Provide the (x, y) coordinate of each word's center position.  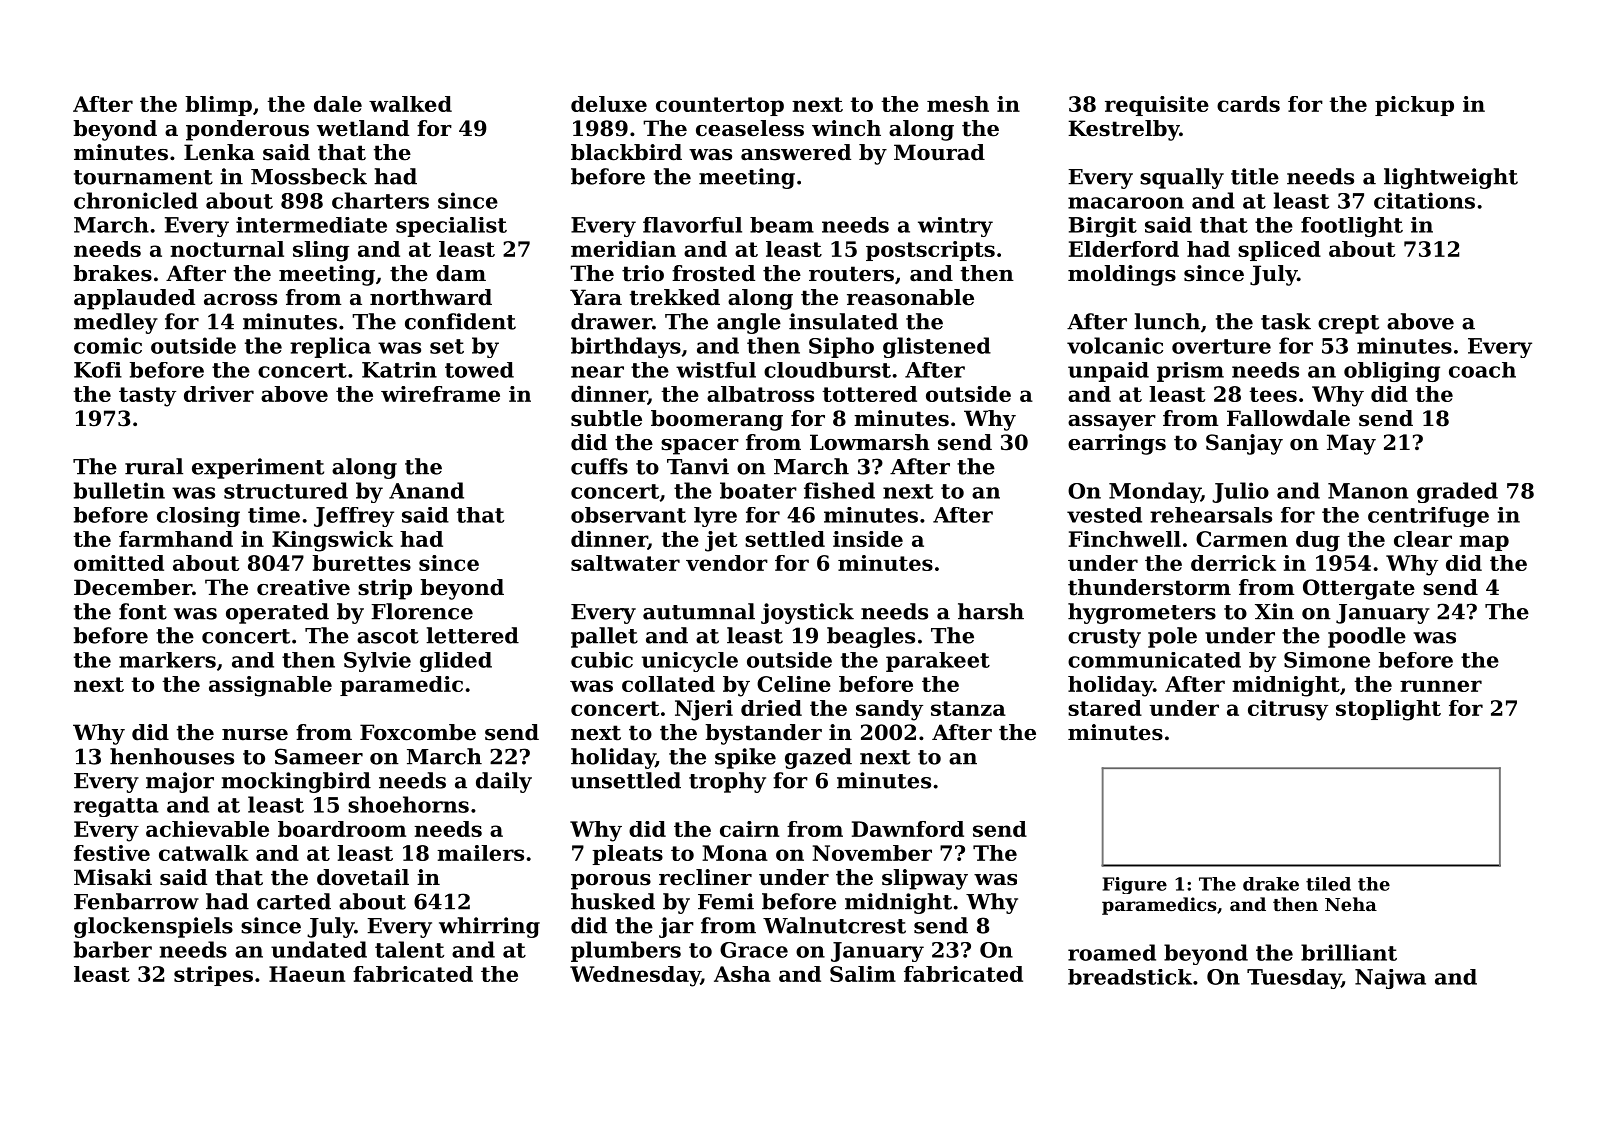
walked (410, 104)
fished (839, 490)
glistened (937, 347)
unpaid (1108, 372)
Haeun (307, 974)
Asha (742, 974)
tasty (147, 397)
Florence (422, 611)
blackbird (626, 152)
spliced (1279, 251)
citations (1424, 200)
